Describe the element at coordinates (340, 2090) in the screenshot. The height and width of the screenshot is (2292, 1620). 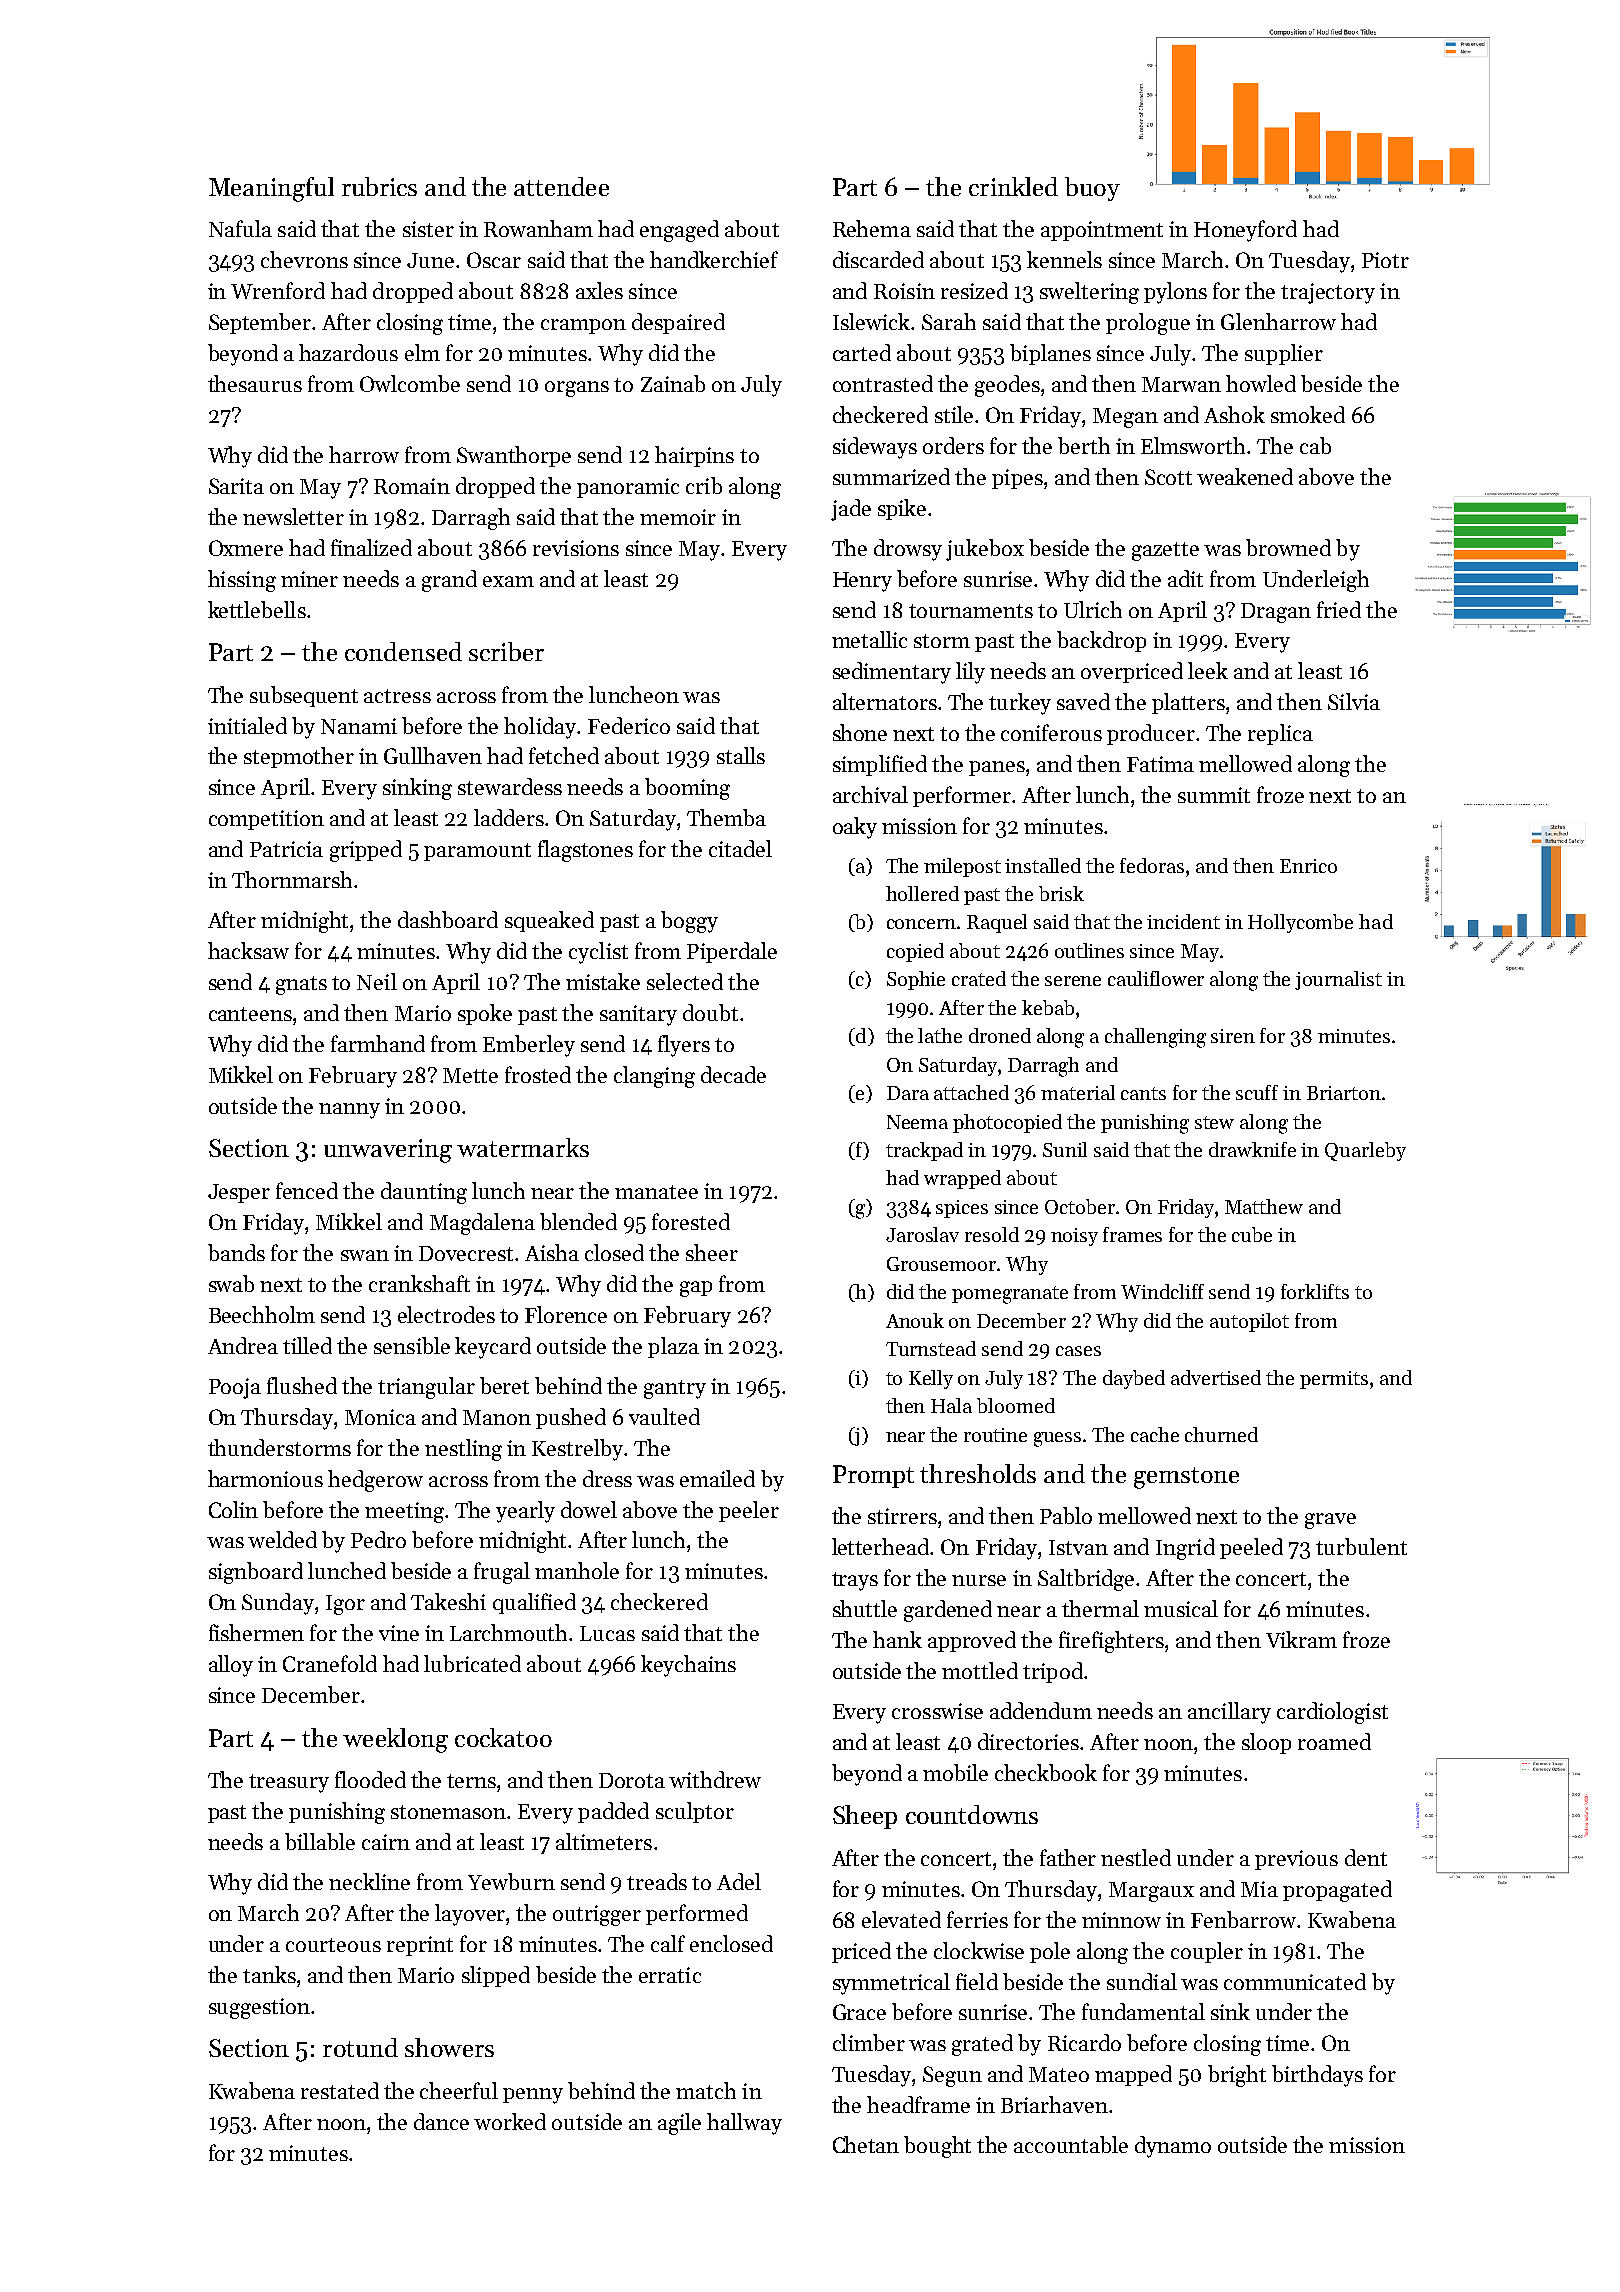
I see `restated` at that location.
